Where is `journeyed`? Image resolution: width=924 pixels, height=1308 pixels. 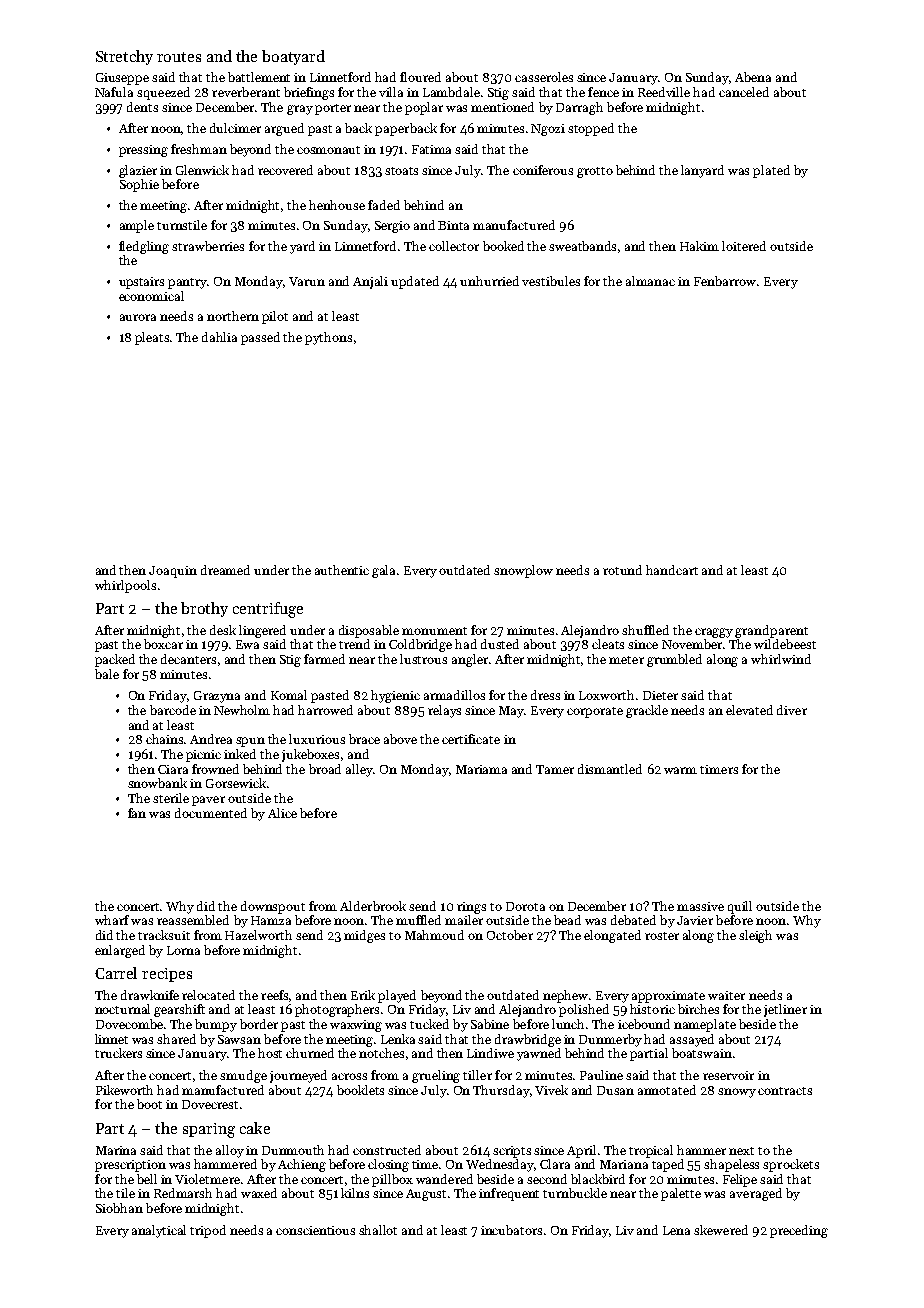 journeyed is located at coordinates (298, 1076).
